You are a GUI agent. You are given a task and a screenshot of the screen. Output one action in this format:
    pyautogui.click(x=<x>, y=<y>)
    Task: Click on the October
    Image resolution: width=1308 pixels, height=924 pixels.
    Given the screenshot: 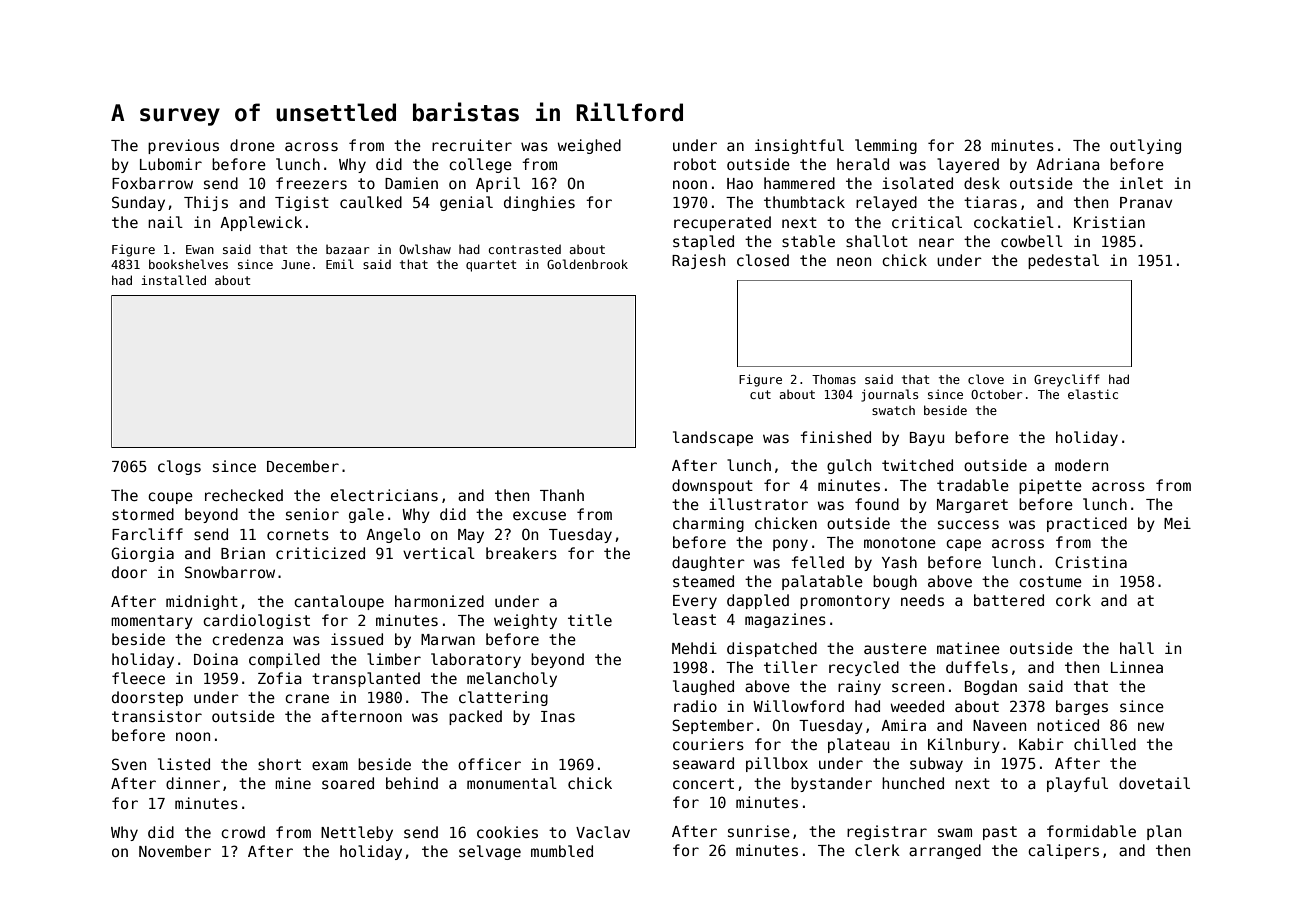 What is the action you would take?
    pyautogui.click(x=996, y=394)
